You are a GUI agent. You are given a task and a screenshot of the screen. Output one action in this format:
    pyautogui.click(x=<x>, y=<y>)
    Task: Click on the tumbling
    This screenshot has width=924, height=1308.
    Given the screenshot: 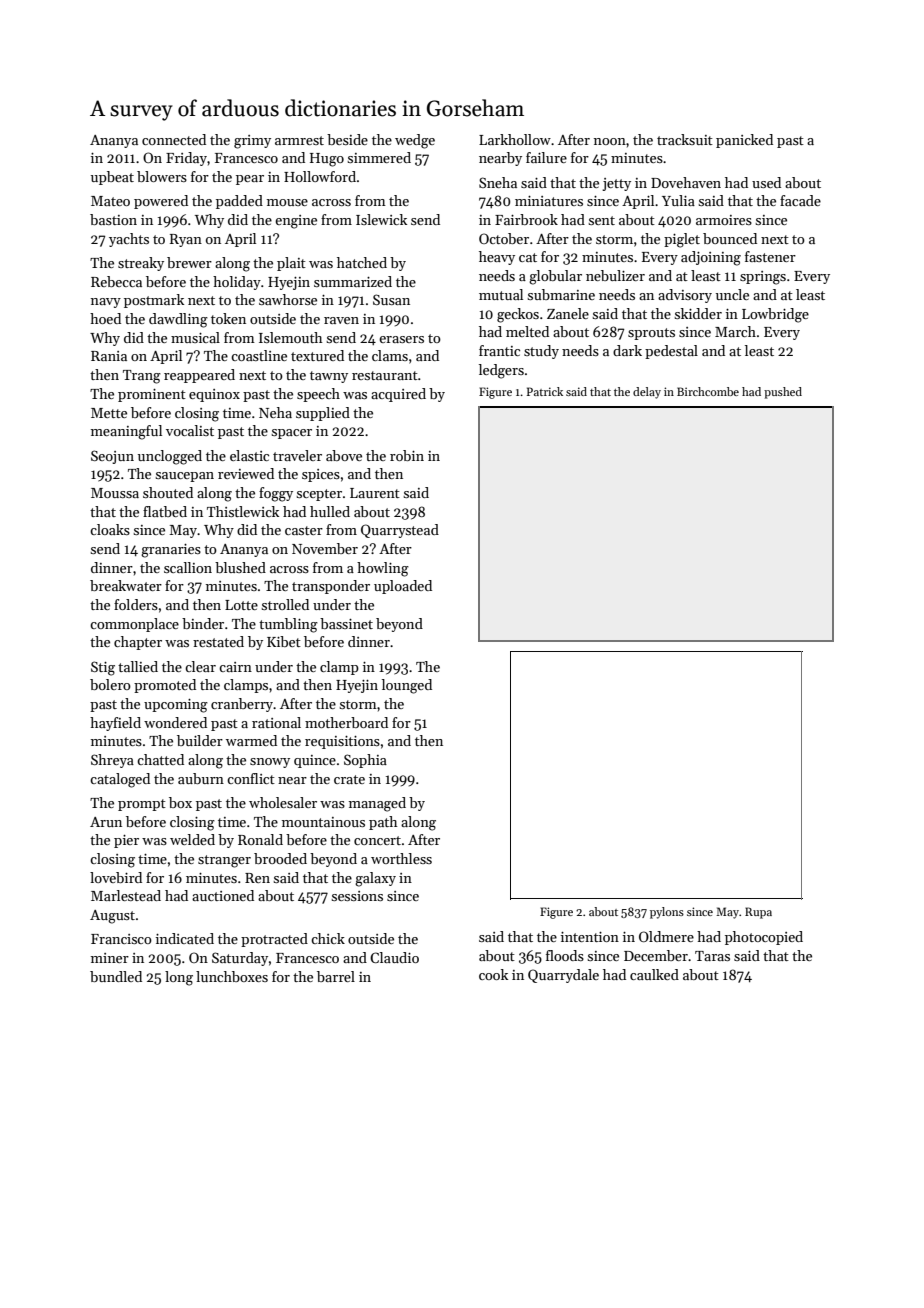 What is the action you would take?
    pyautogui.click(x=288, y=625)
